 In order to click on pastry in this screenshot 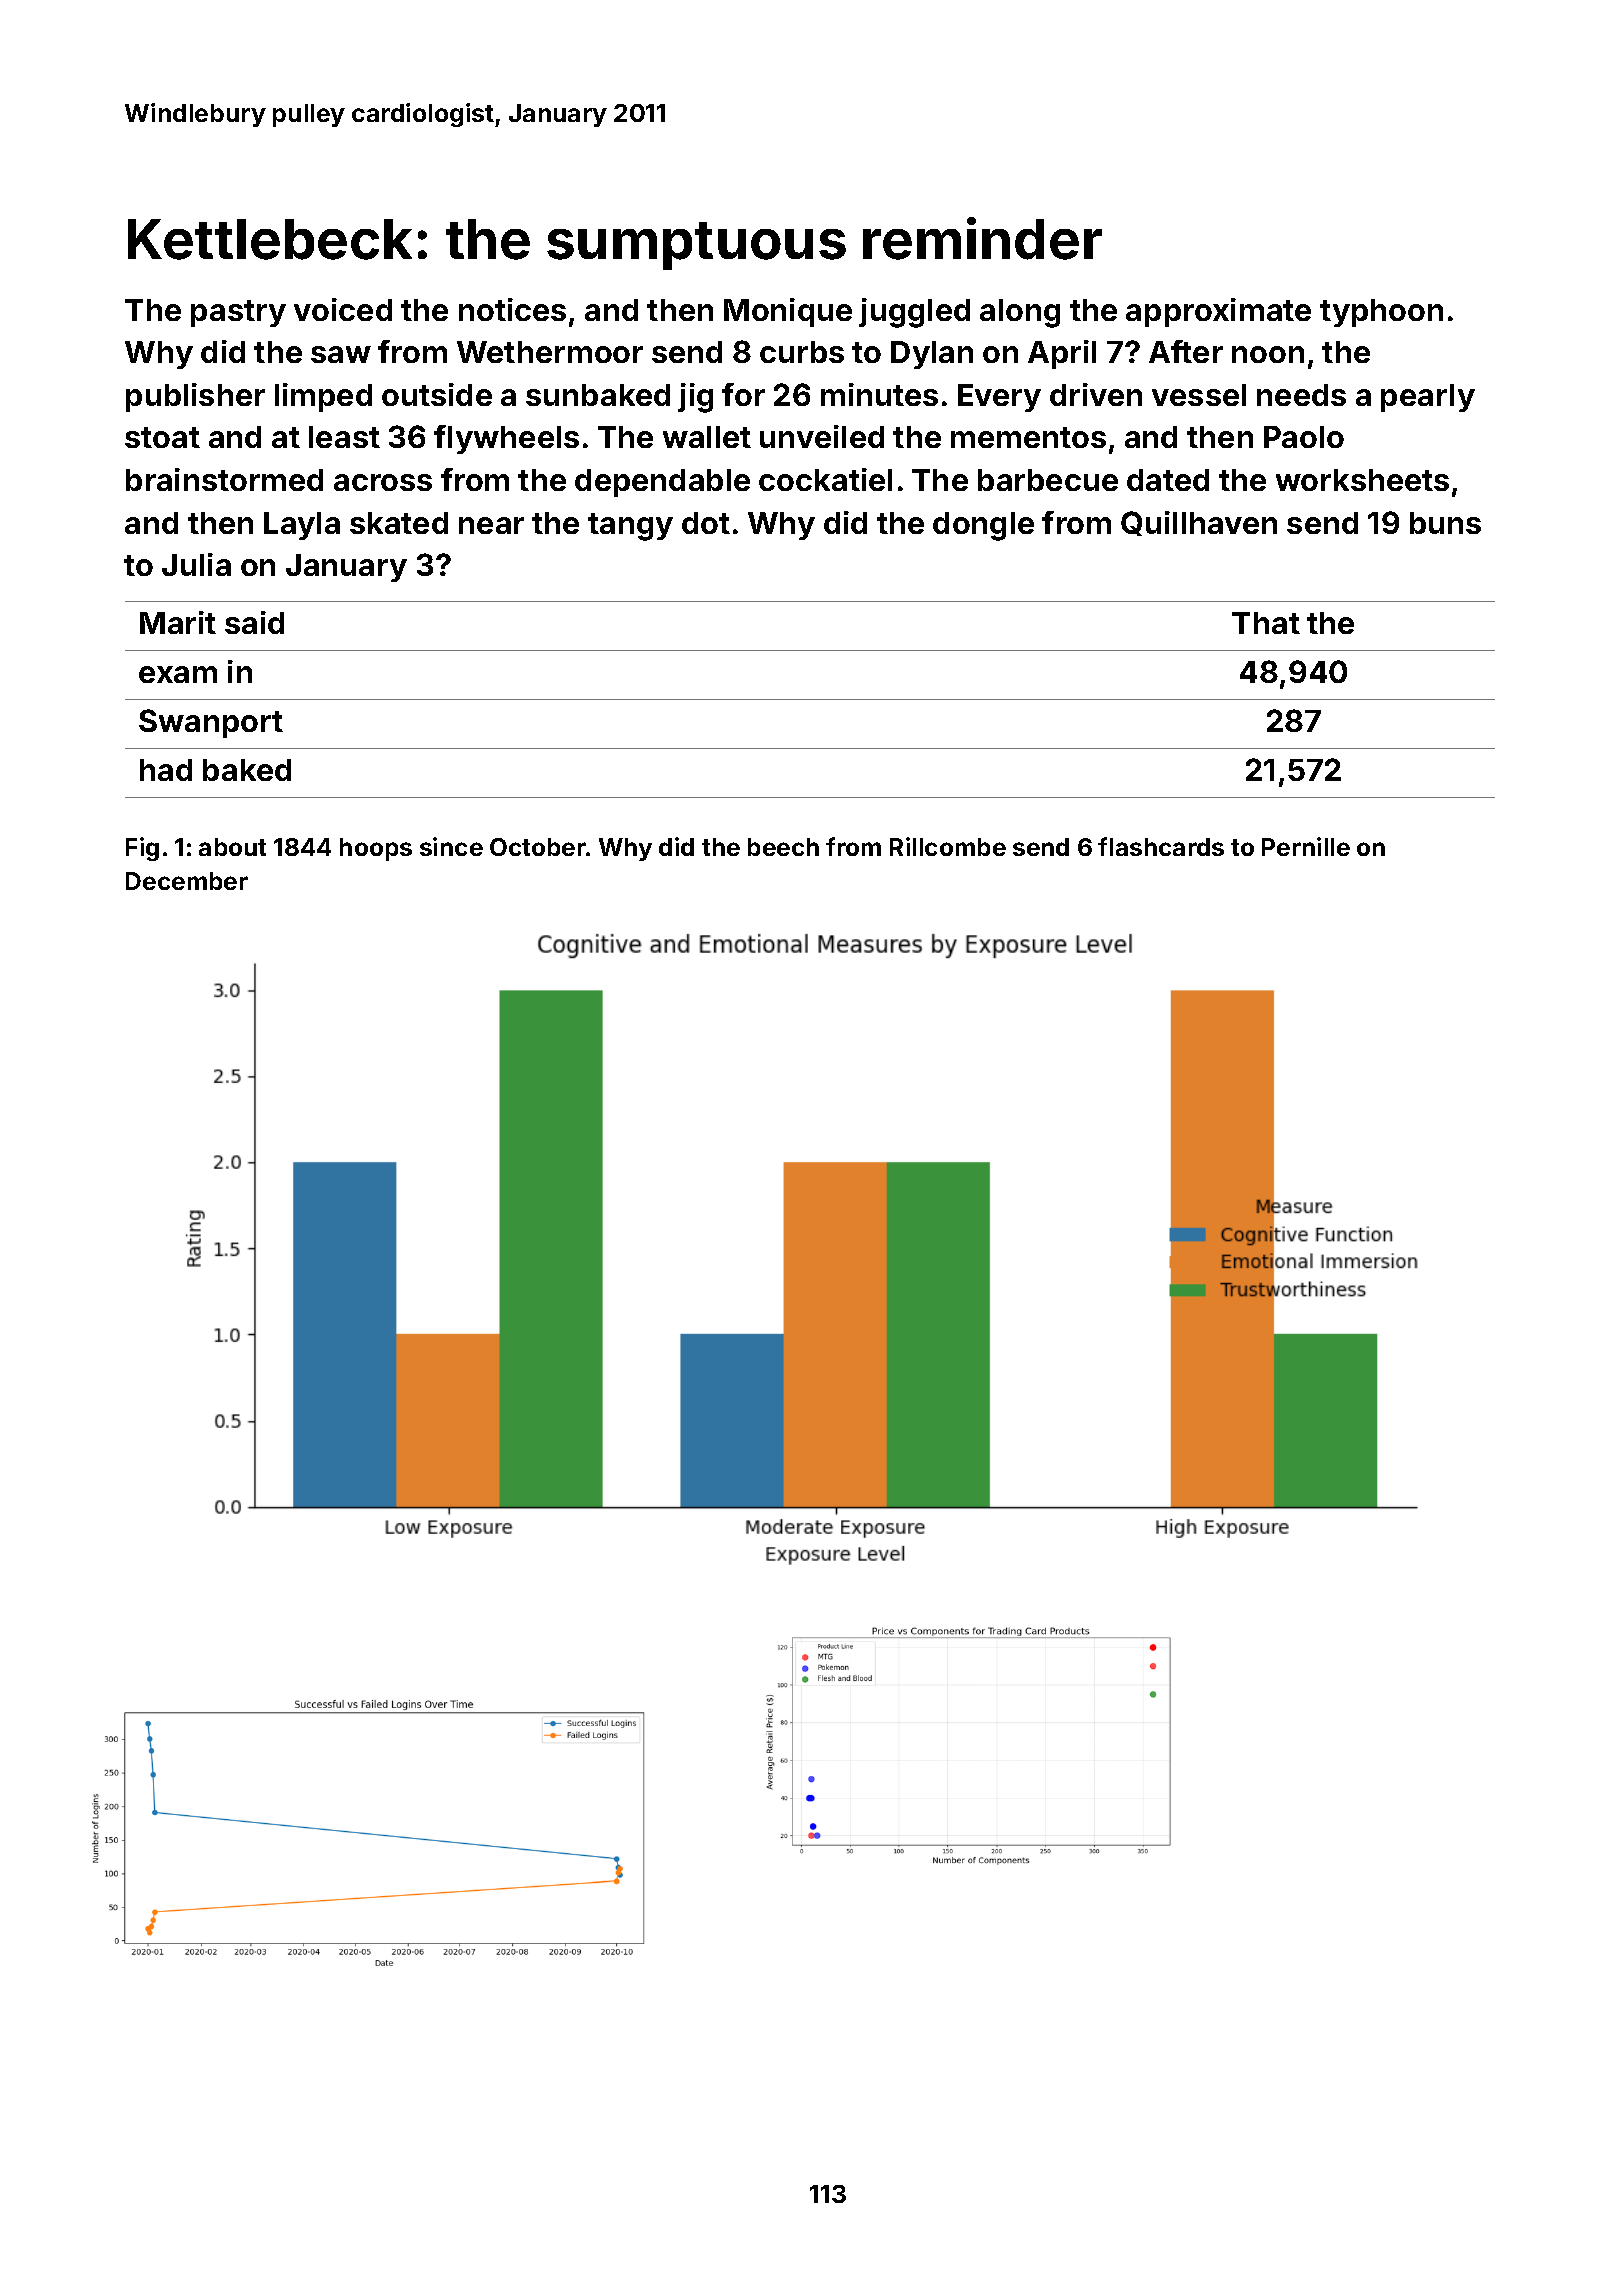, I will do `click(238, 313)`.
